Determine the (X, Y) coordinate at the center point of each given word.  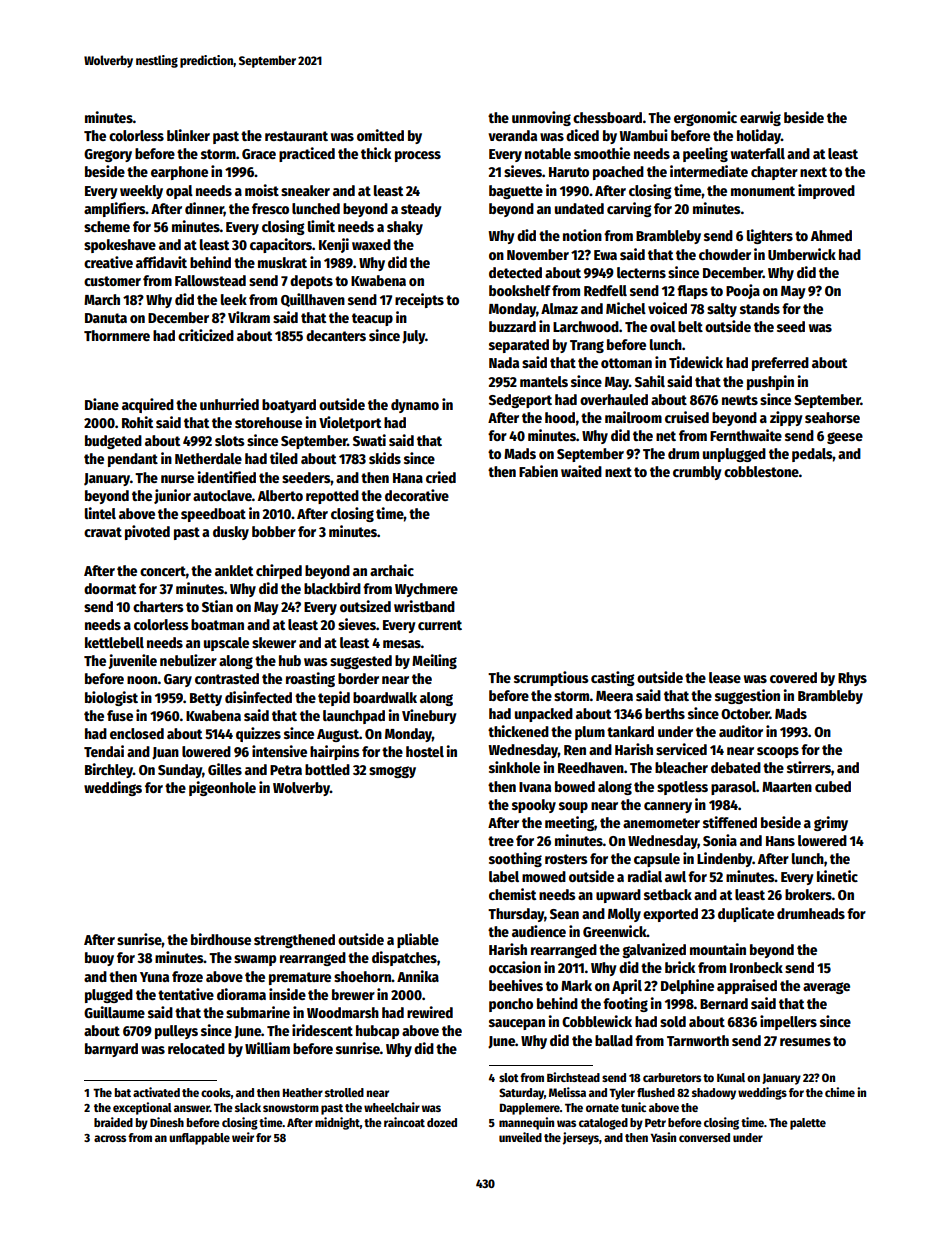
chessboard (607, 117)
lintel (100, 513)
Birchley (109, 770)
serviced (681, 749)
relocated (196, 1048)
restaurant (296, 136)
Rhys (852, 679)
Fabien (538, 471)
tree (501, 841)
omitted (380, 135)
